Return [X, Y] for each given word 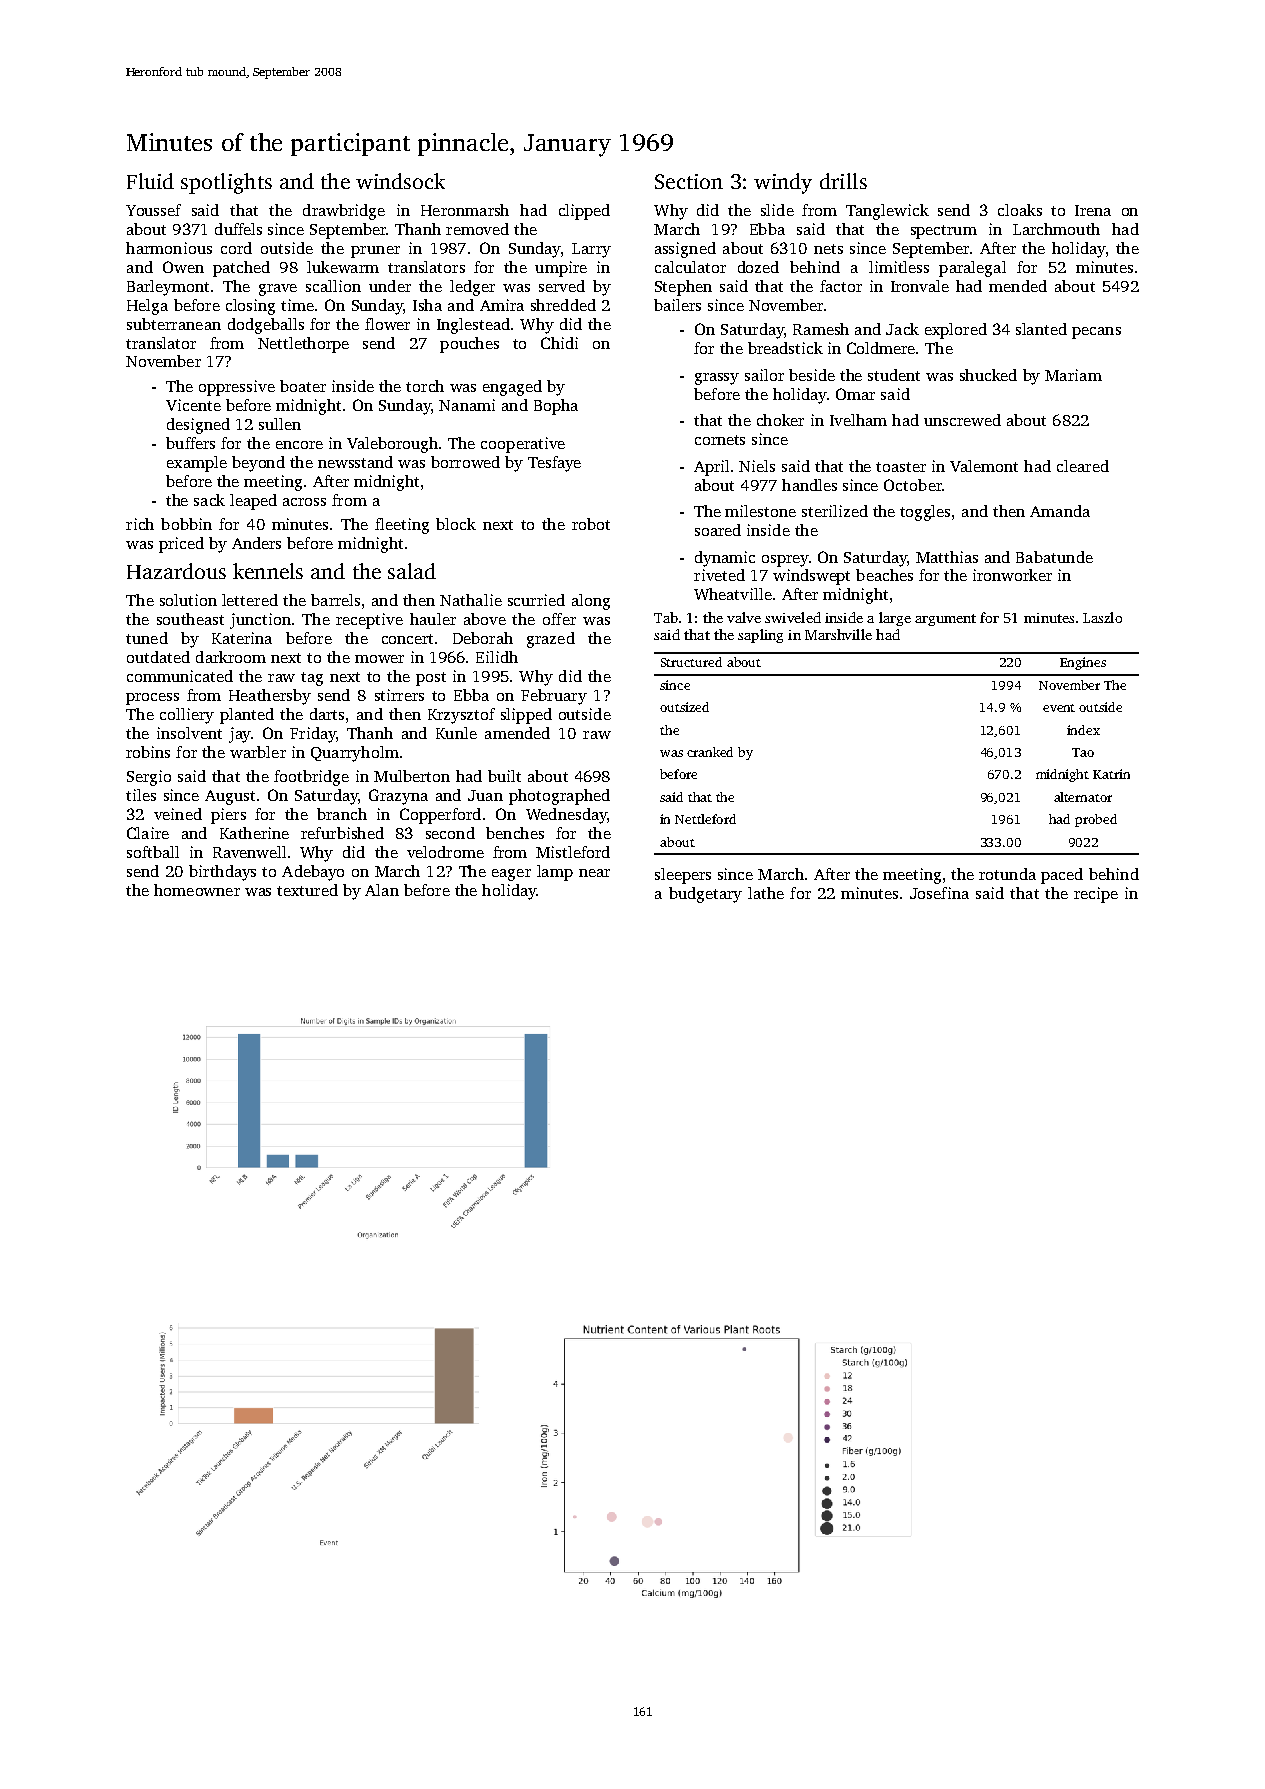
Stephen [683, 288]
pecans [1096, 333]
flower [387, 324]
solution [188, 600]
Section [689, 181]
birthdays [222, 873]
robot [591, 524]
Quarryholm [355, 754]
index [1083, 730]
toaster [901, 467]
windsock [400, 181]
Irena [1093, 210]
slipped [526, 716]
